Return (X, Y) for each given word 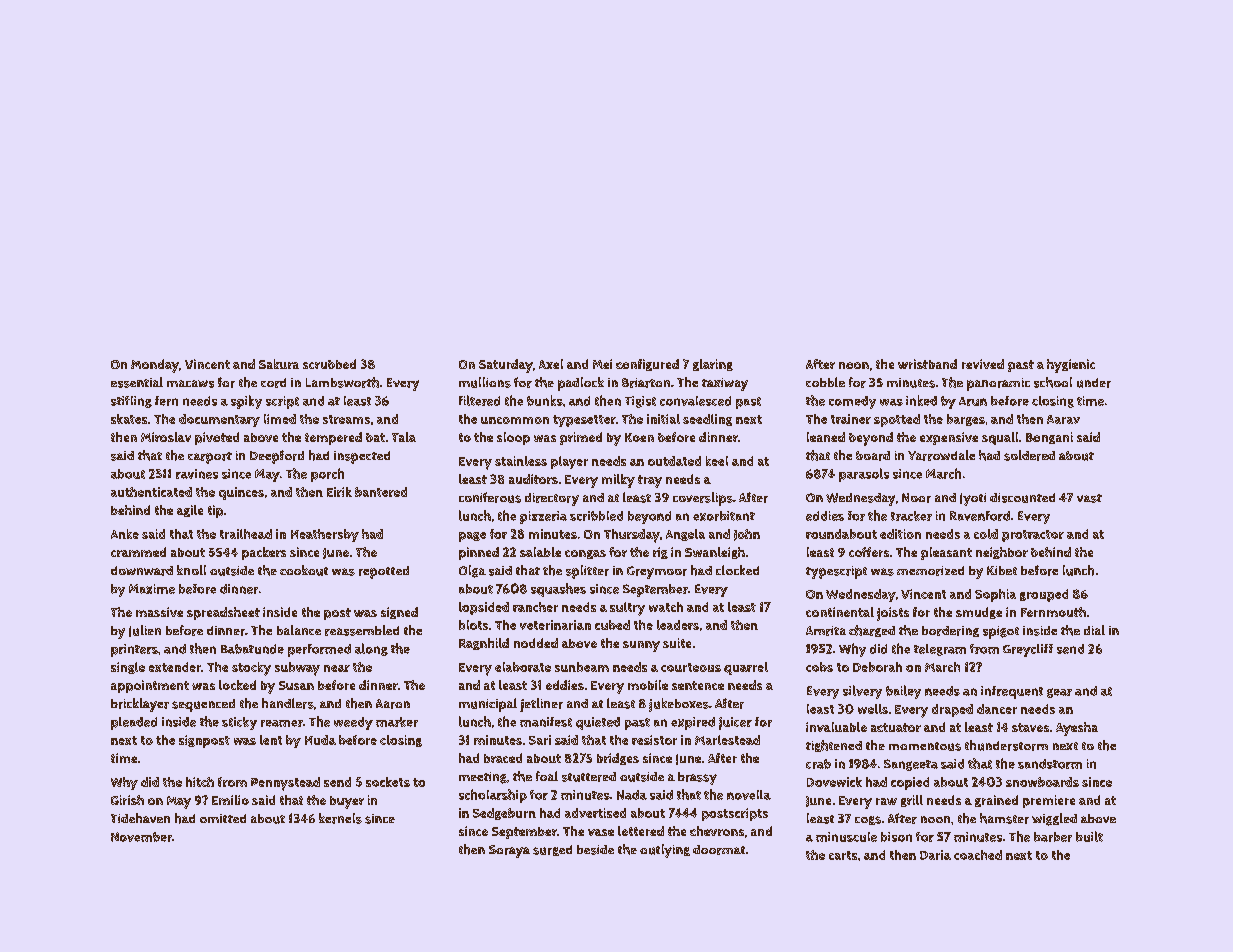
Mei (602, 364)
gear (1059, 693)
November (141, 837)
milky (618, 481)
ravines (197, 474)
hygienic (1071, 366)
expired (693, 723)
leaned (826, 437)
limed (280, 419)
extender (175, 667)
